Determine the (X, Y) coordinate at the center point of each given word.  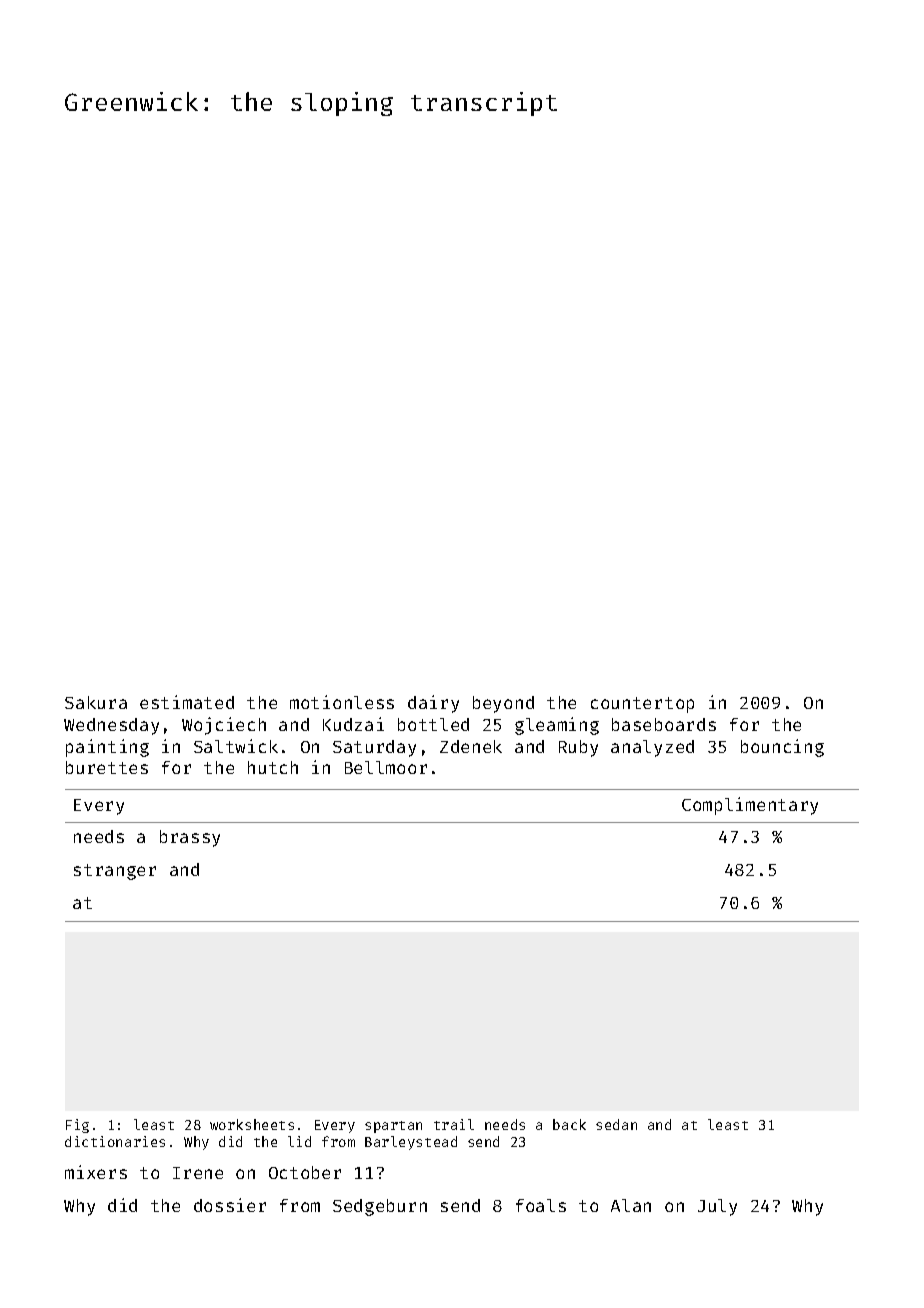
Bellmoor (386, 767)
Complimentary (750, 806)
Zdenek (471, 746)
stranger (115, 872)
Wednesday (111, 726)
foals (541, 1205)
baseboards (664, 724)
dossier (230, 1205)
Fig (77, 1126)
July (717, 1207)
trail (454, 1124)
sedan (616, 1124)
